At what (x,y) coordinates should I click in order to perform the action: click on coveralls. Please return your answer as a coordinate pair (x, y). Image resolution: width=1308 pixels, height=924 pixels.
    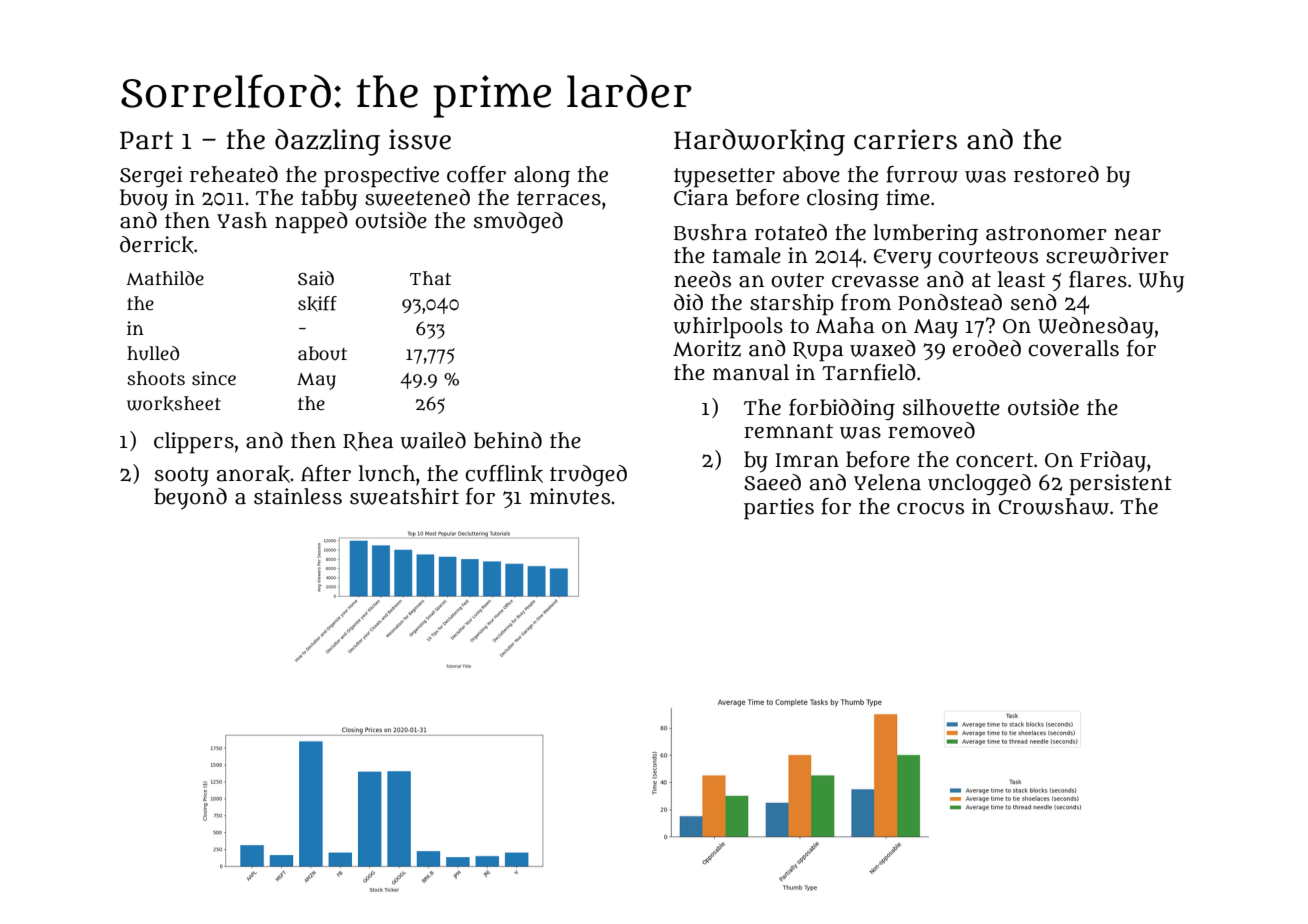
    Looking at the image, I should click on (1073, 348).
